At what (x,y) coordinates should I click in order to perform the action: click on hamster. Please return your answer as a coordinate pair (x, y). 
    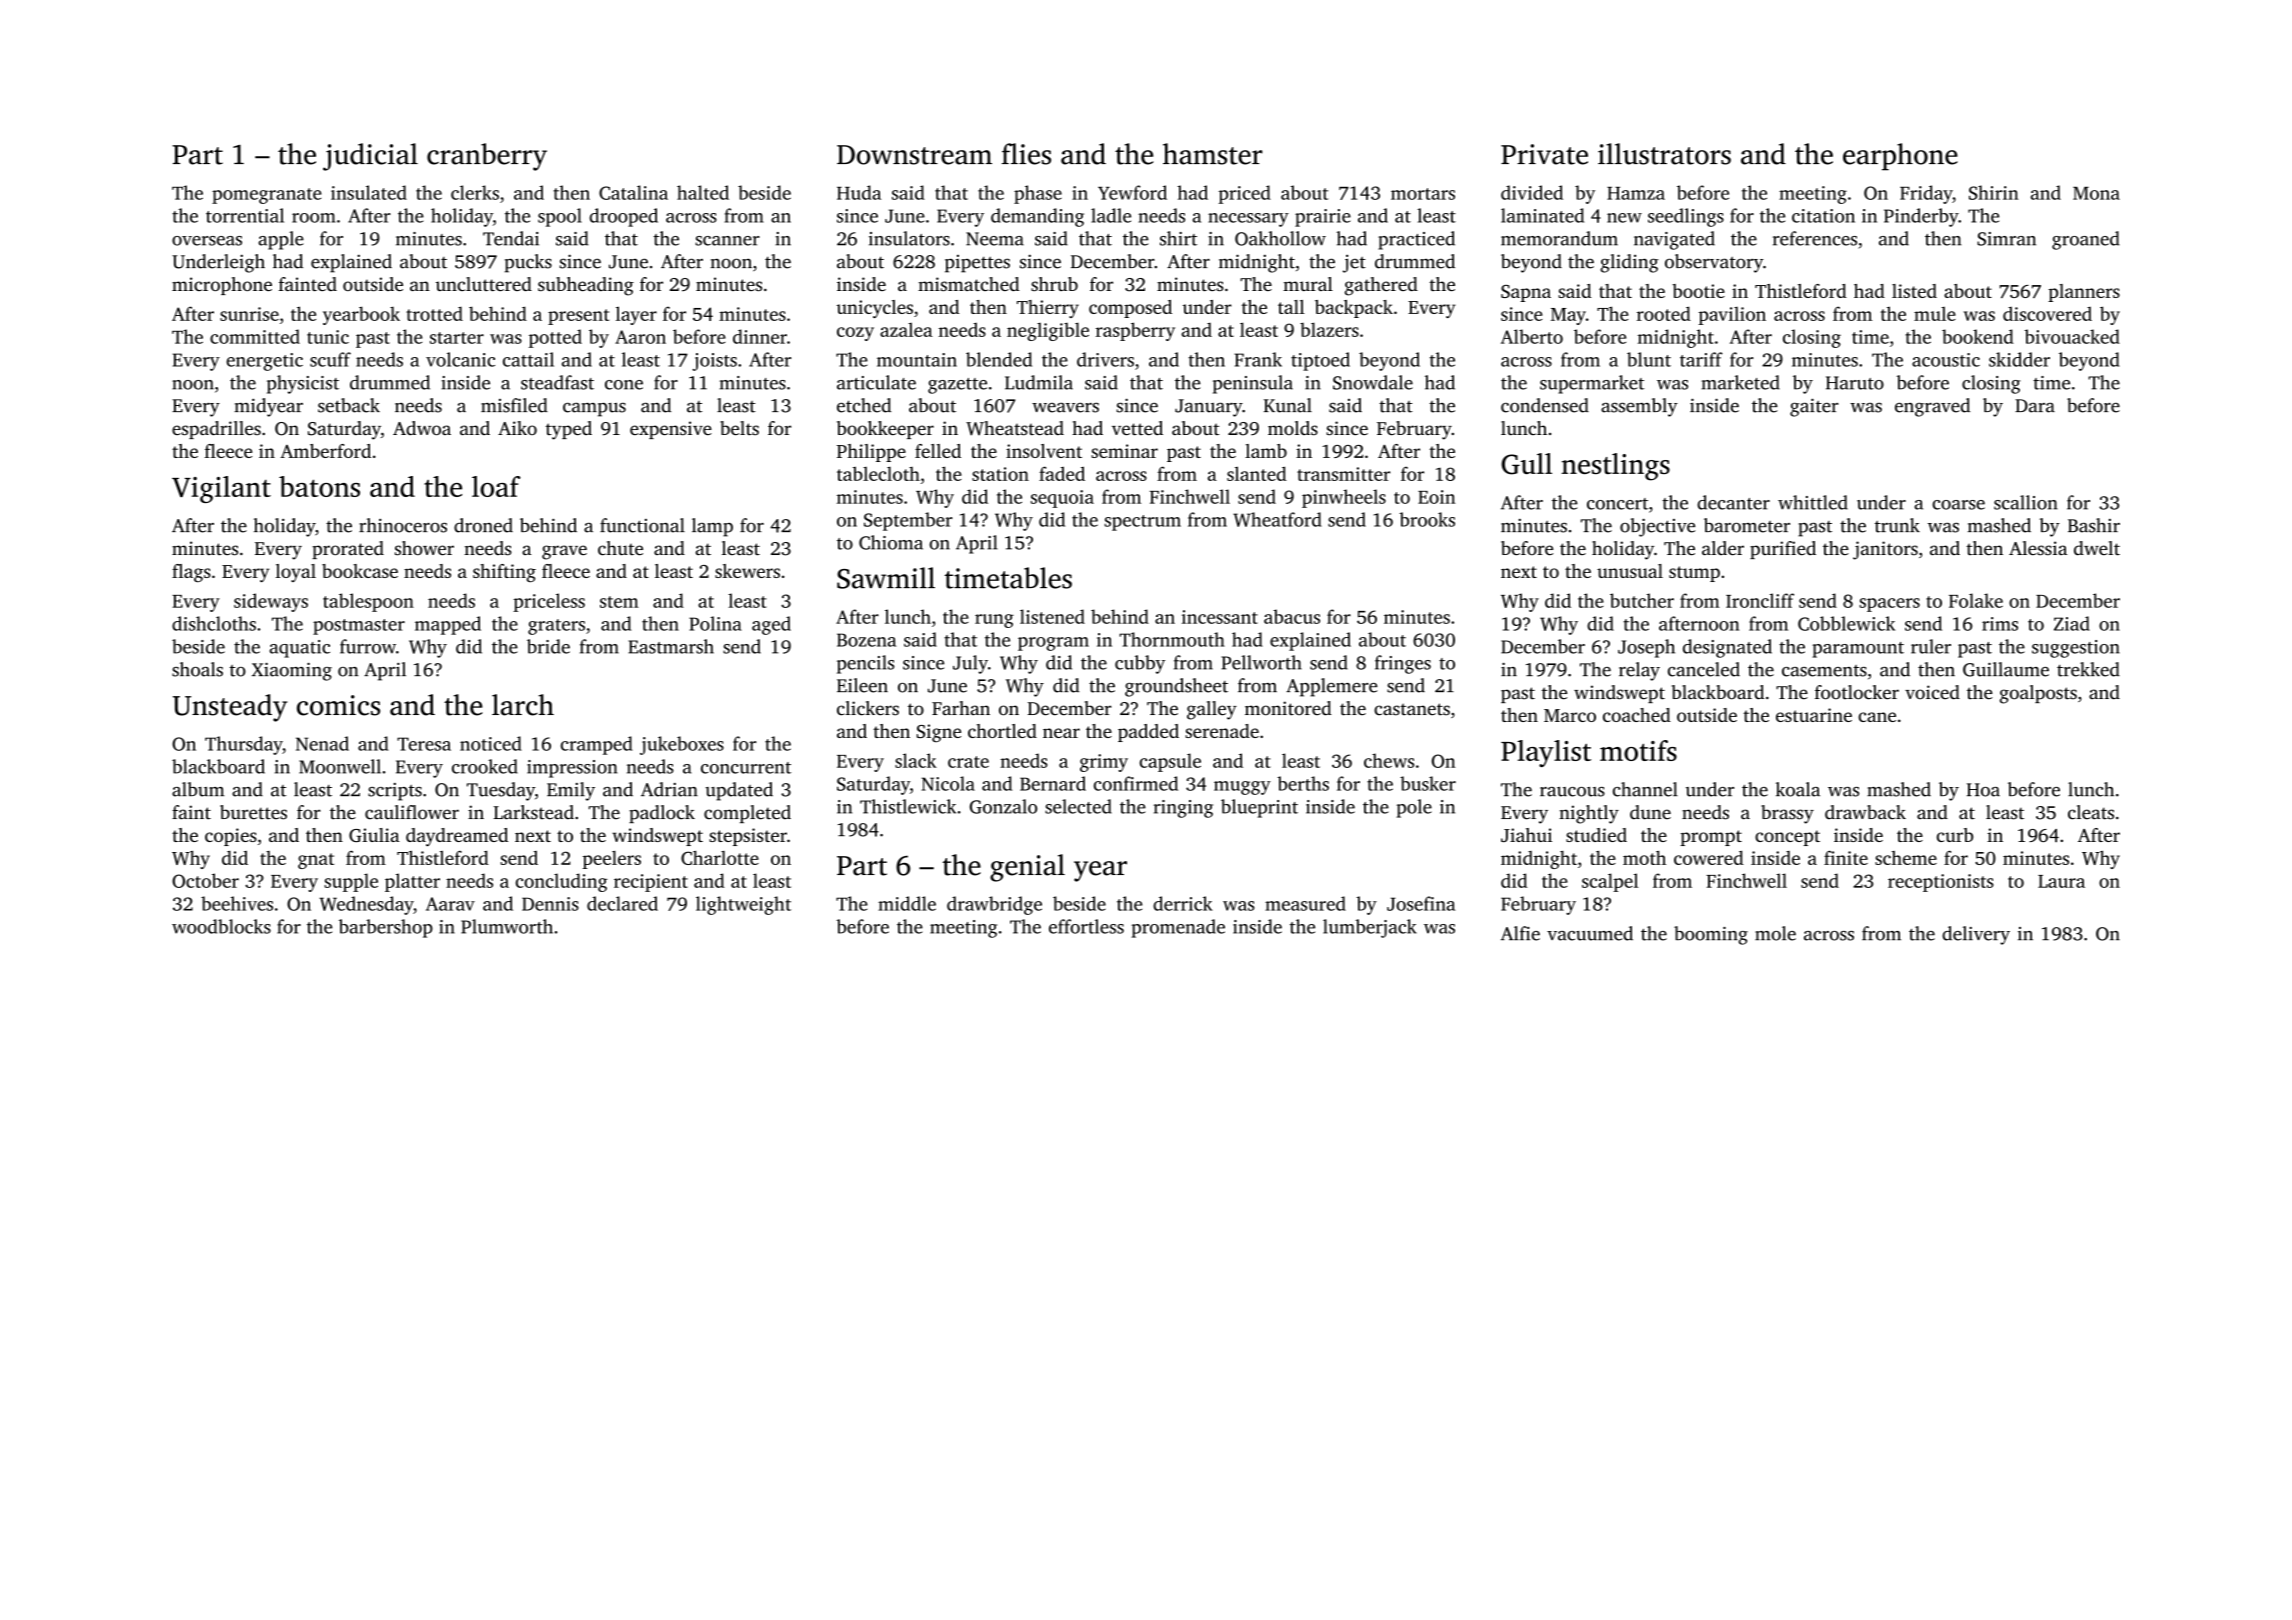
    Looking at the image, I should click on (1212, 154).
